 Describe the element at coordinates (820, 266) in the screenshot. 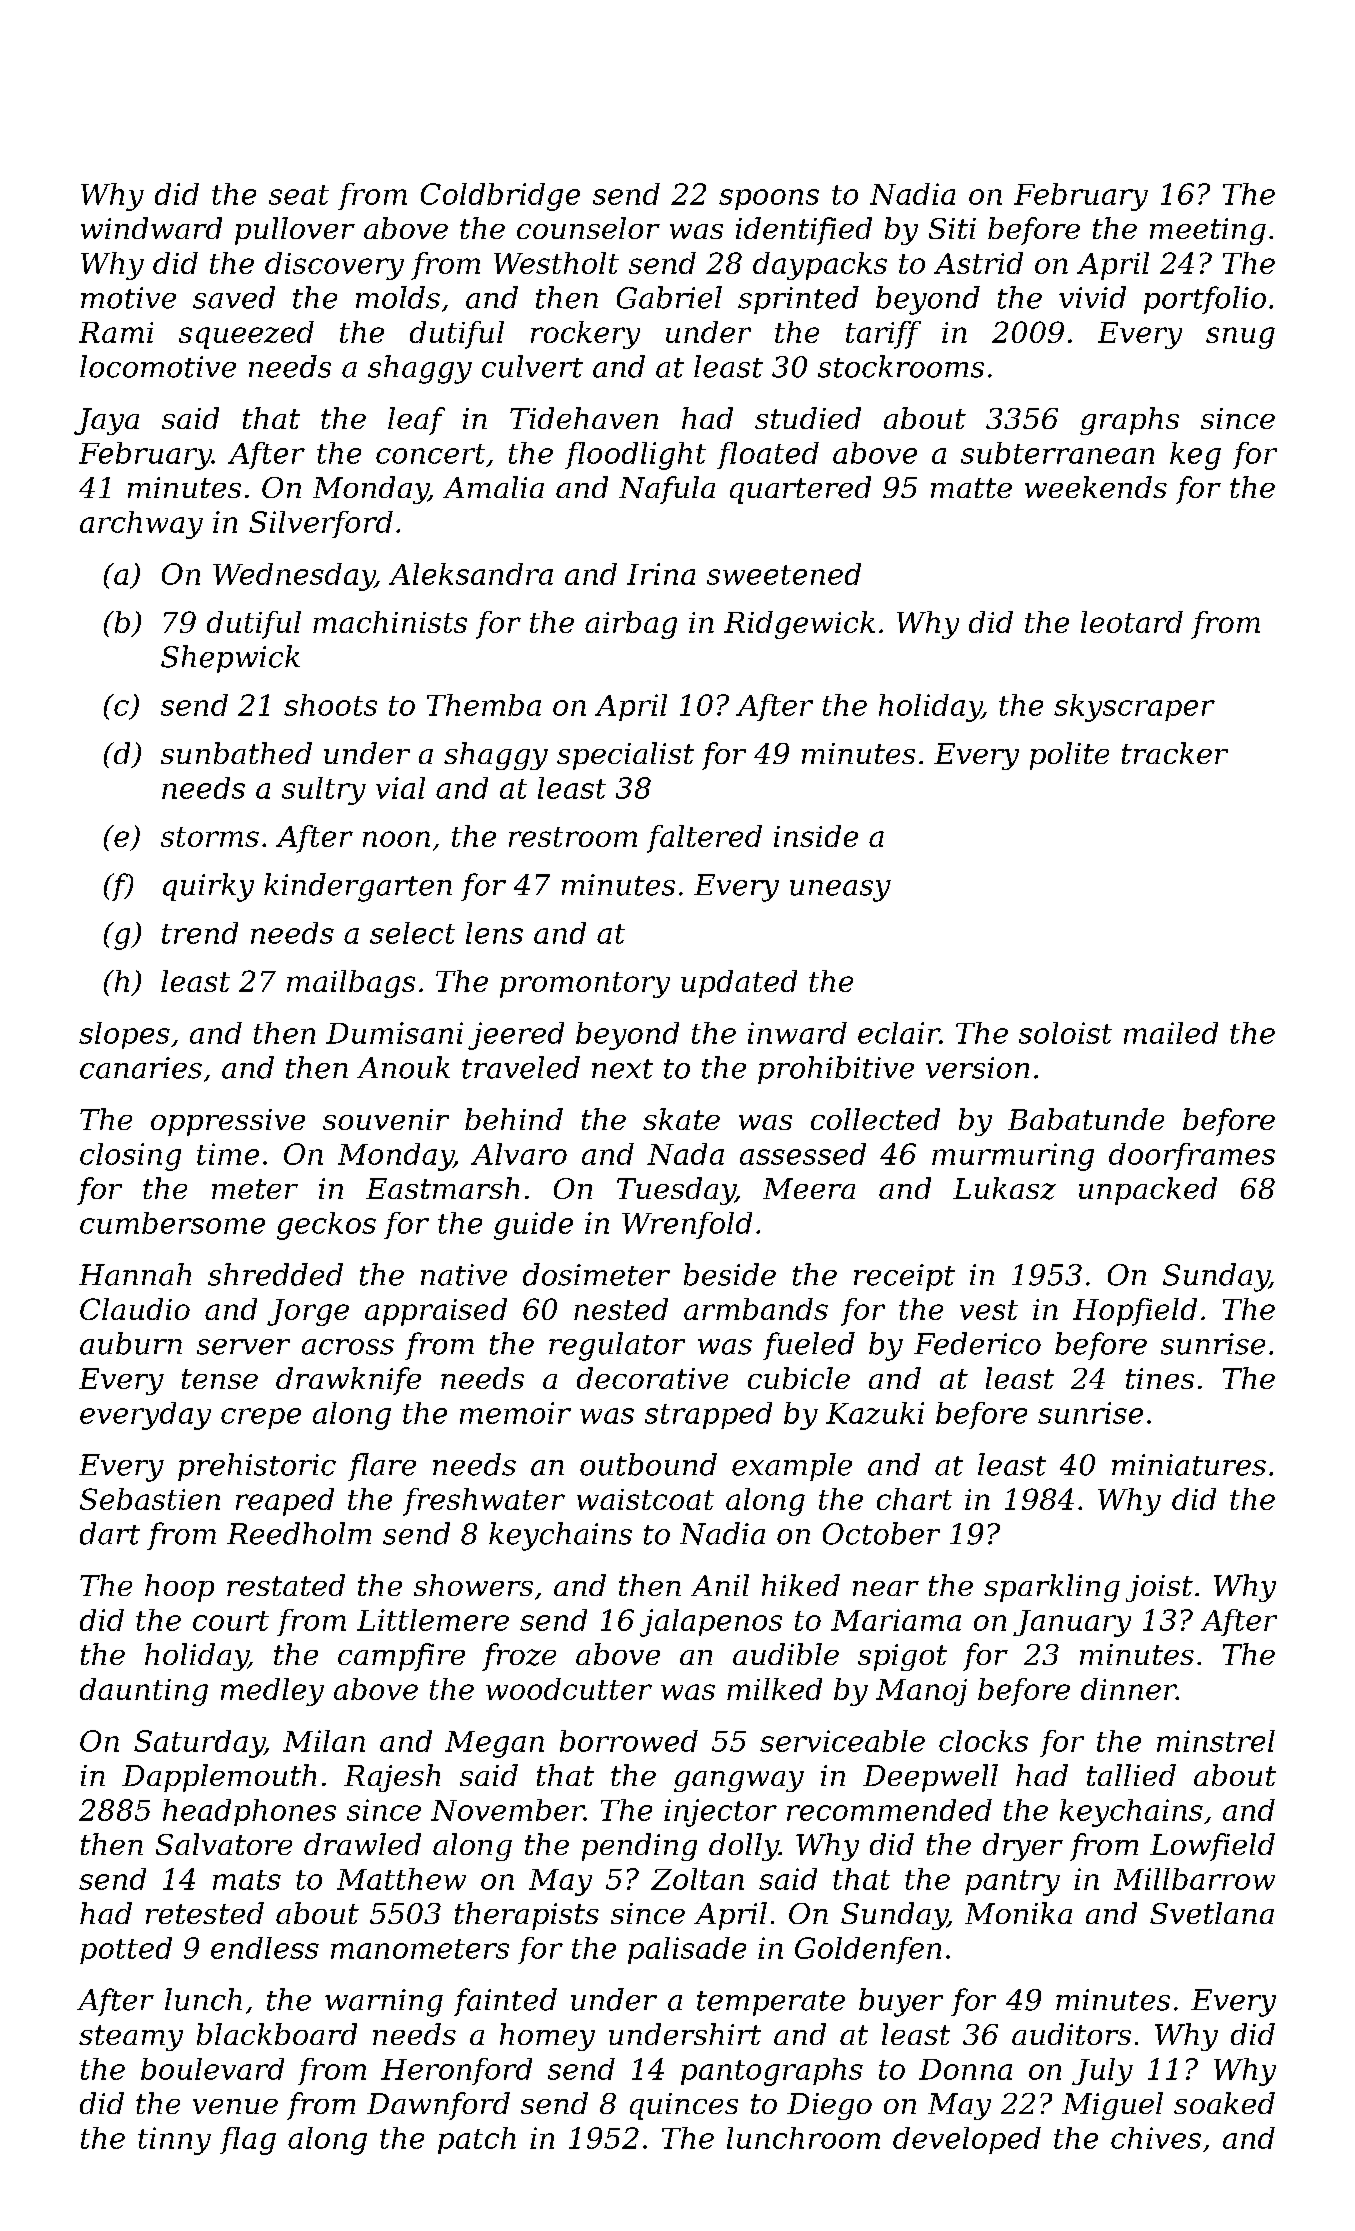

I see `daypacks` at that location.
